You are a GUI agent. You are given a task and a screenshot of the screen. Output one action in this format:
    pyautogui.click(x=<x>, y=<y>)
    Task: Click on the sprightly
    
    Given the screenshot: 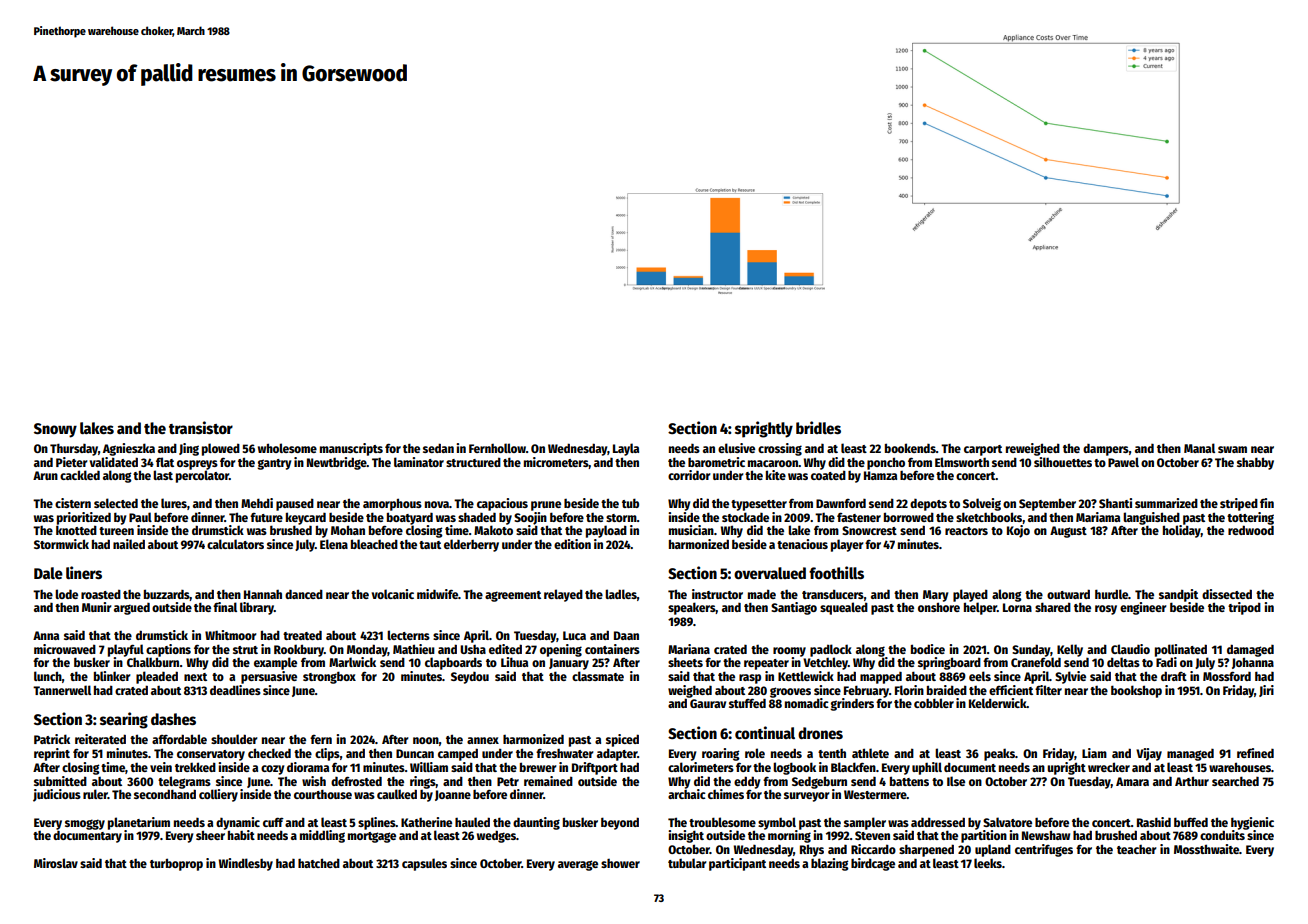 What is the action you would take?
    pyautogui.click(x=764, y=429)
